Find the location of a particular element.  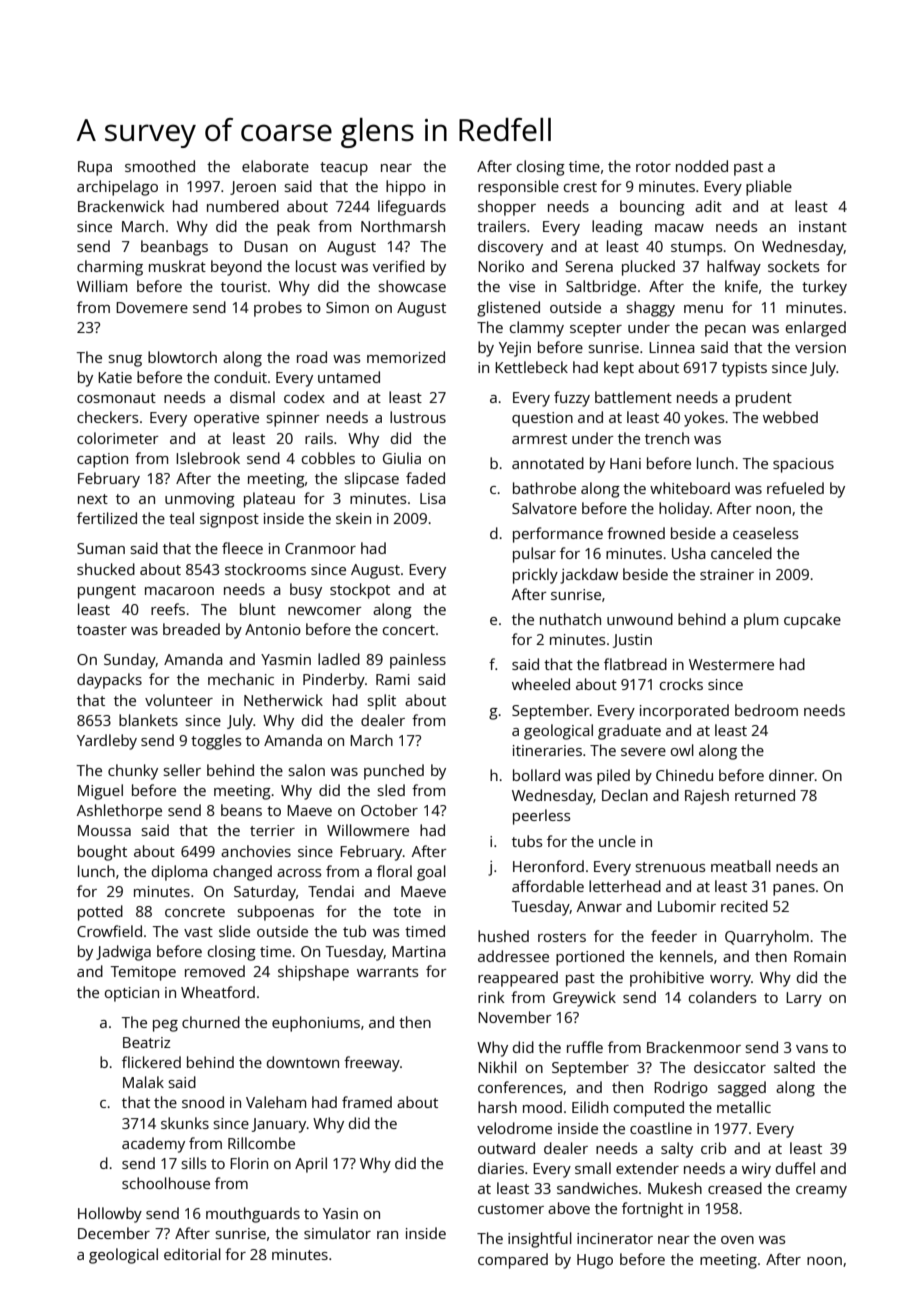

oven is located at coordinates (737, 1240).
